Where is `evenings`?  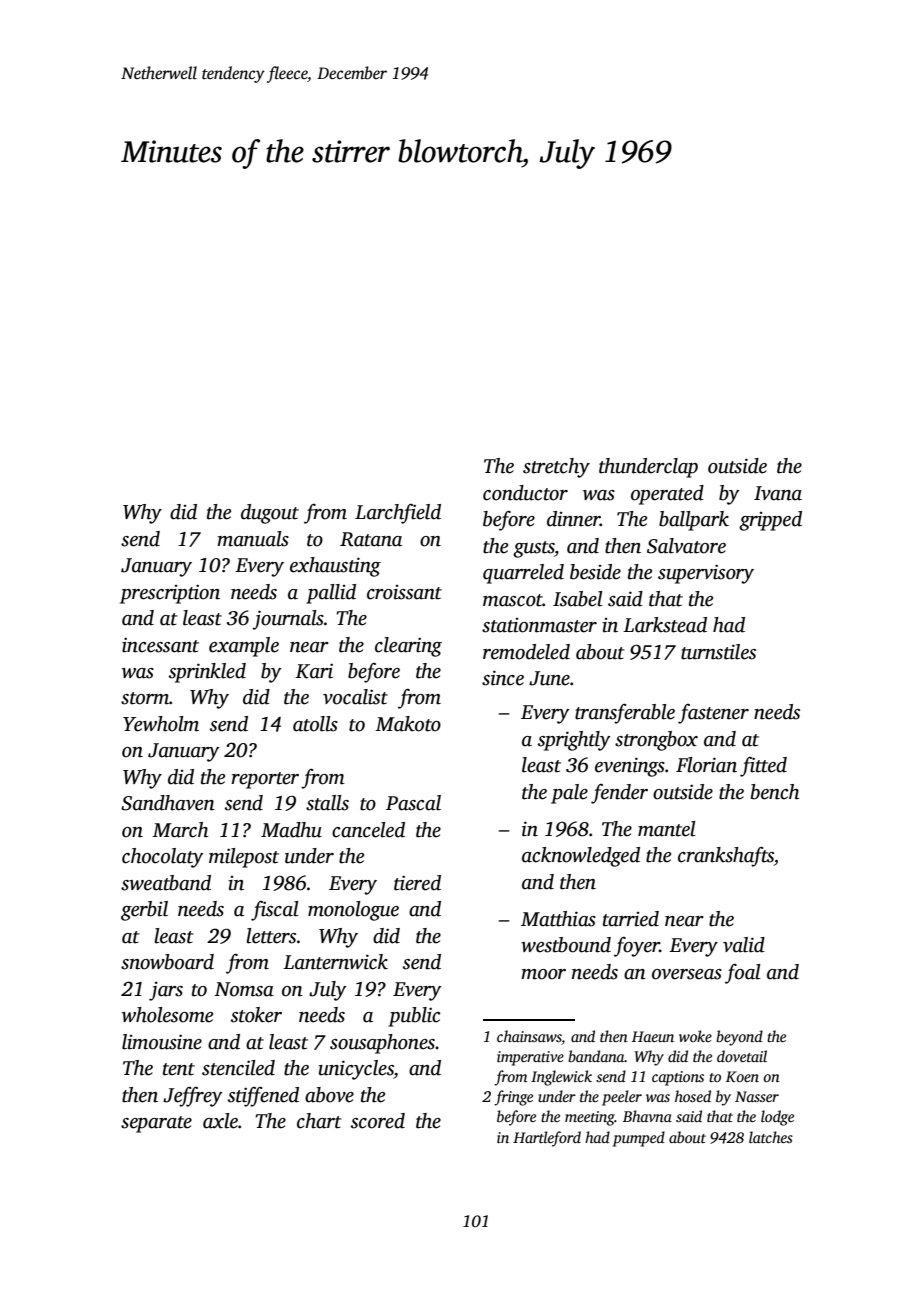 evenings is located at coordinates (630, 767).
